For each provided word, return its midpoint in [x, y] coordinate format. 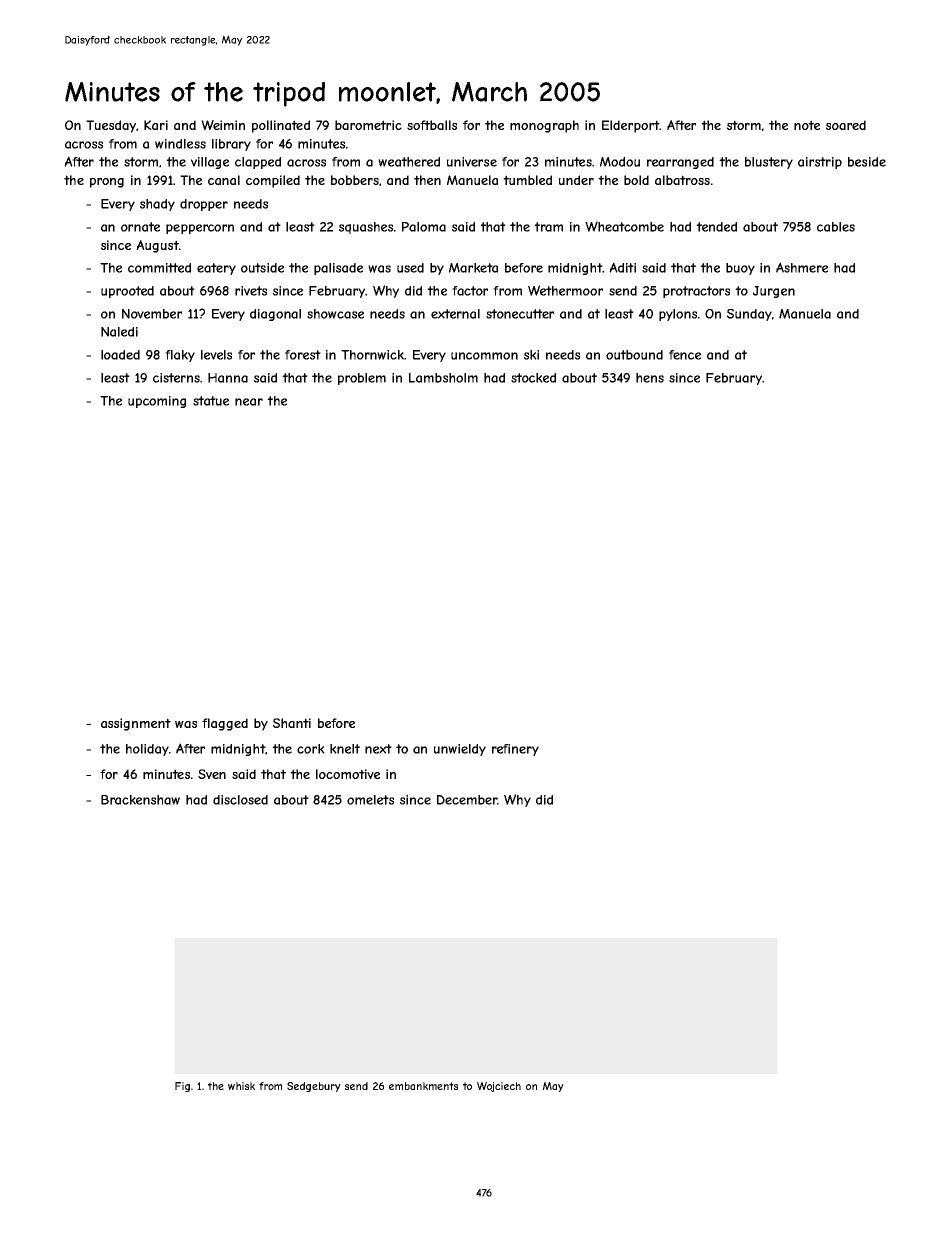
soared [846, 125]
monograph [544, 126]
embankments [423, 1086]
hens [650, 378]
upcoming [157, 402]
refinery [515, 750]
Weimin [223, 125]
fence [685, 355]
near [249, 402]
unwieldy [460, 750]
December [467, 800]
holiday [147, 750]
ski [531, 355]
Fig [182, 1087]
